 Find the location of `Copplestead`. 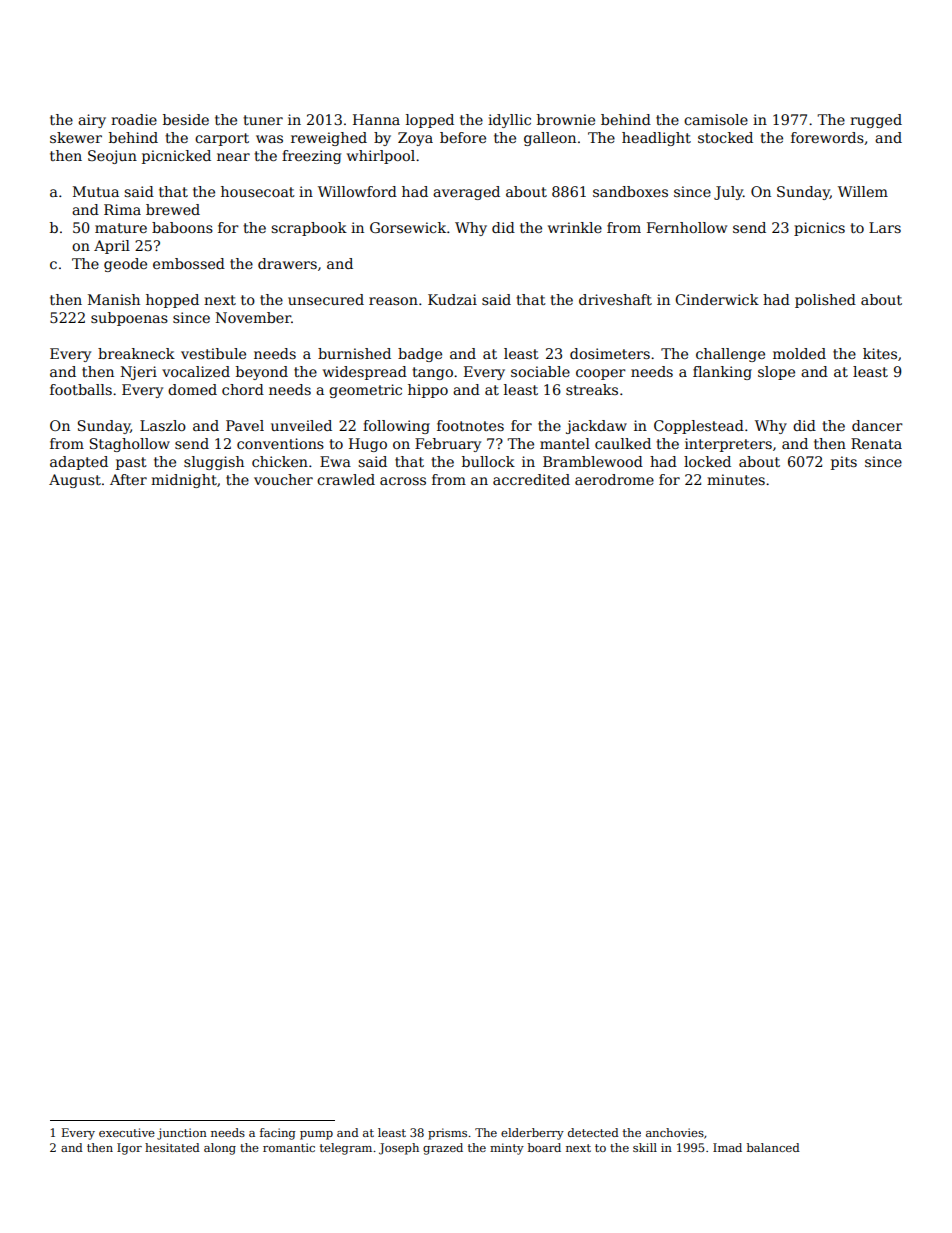

Copplestead is located at coordinates (699, 427).
